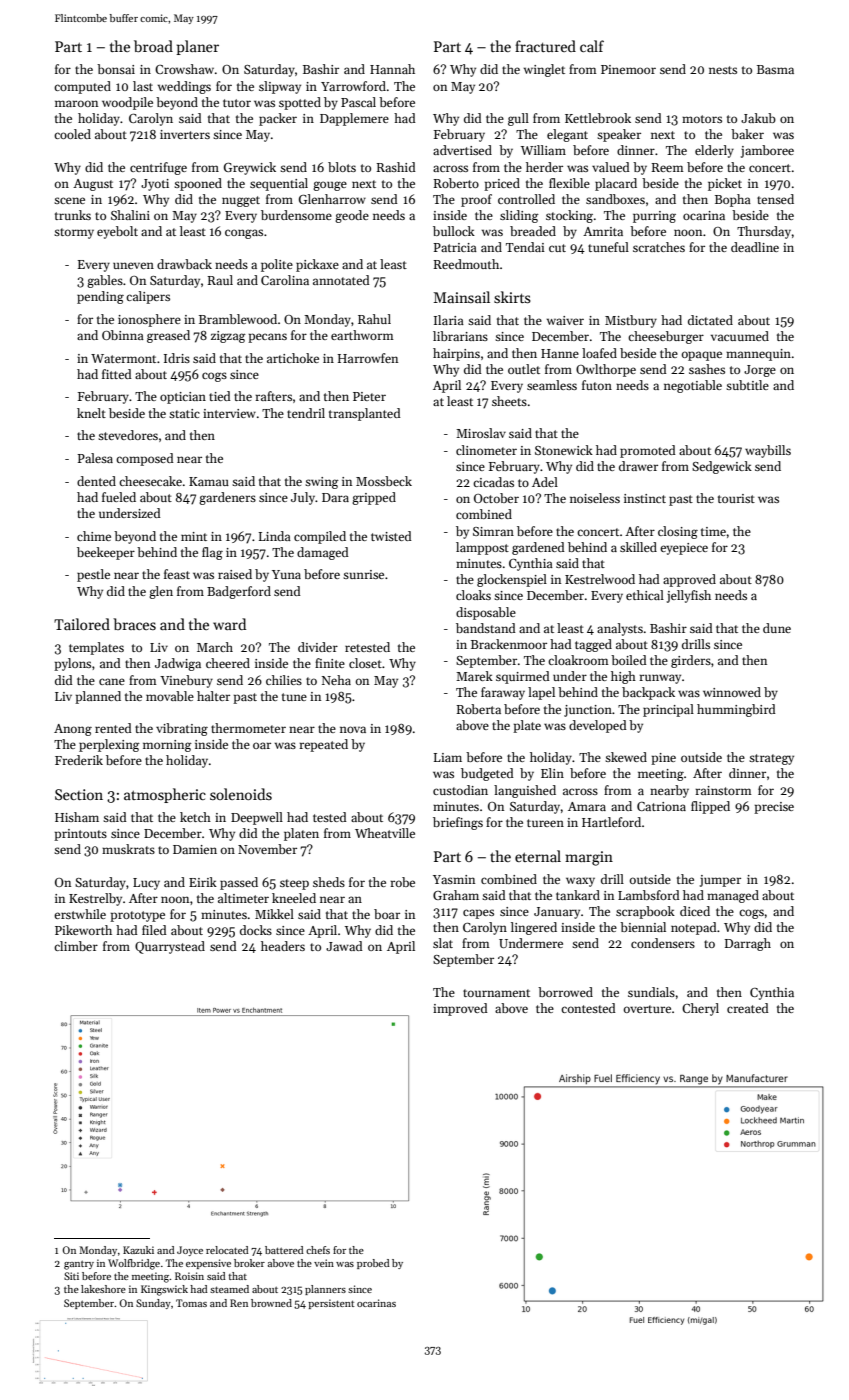 The height and width of the screenshot is (1400, 849). Describe the element at coordinates (518, 119) in the screenshot. I see `gull` at that location.
